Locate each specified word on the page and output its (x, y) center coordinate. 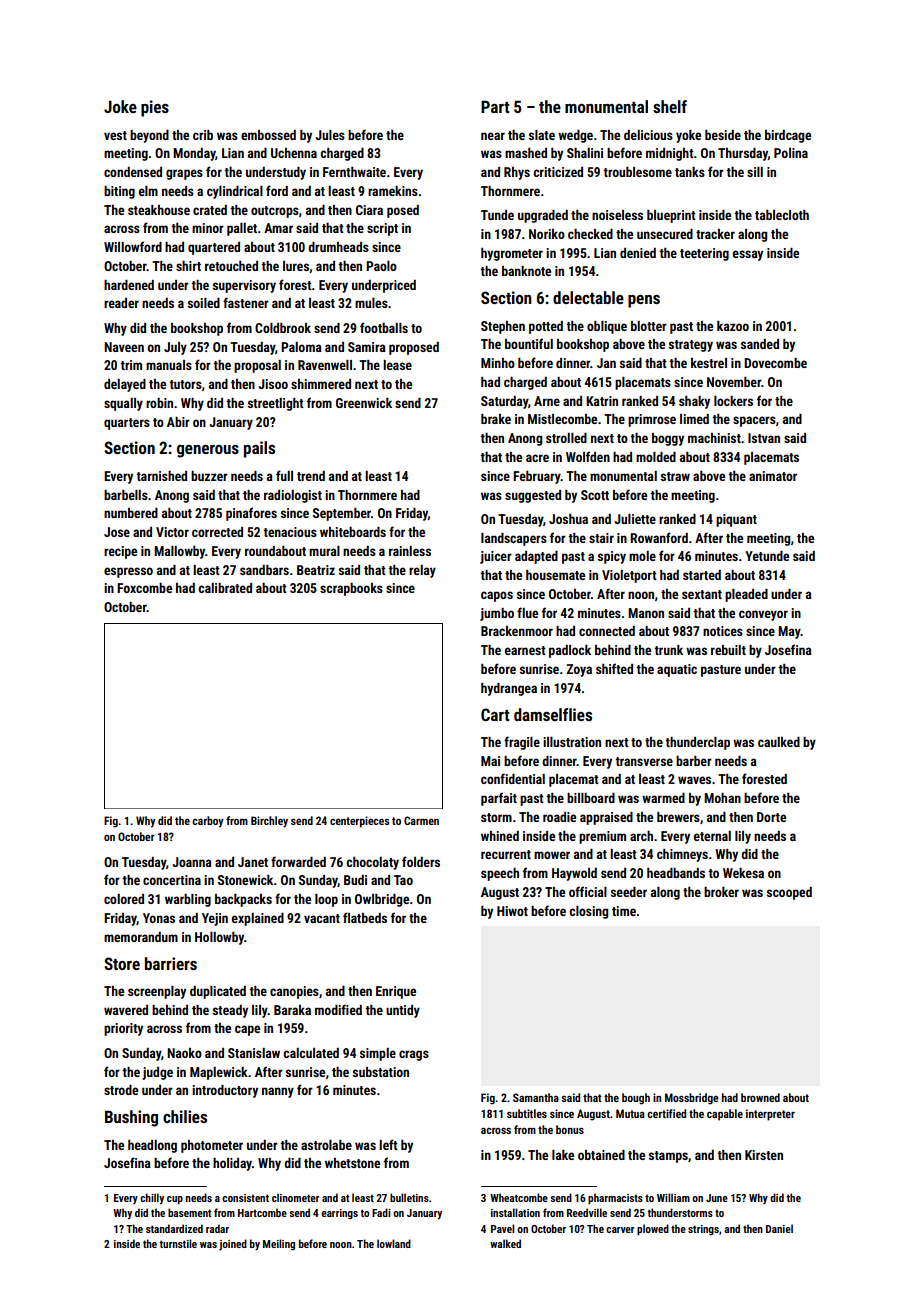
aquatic (677, 670)
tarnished (161, 476)
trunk (668, 650)
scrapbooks (351, 589)
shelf (670, 106)
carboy (208, 822)
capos (497, 596)
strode (121, 1090)
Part (495, 106)
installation (515, 1212)
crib (203, 135)
